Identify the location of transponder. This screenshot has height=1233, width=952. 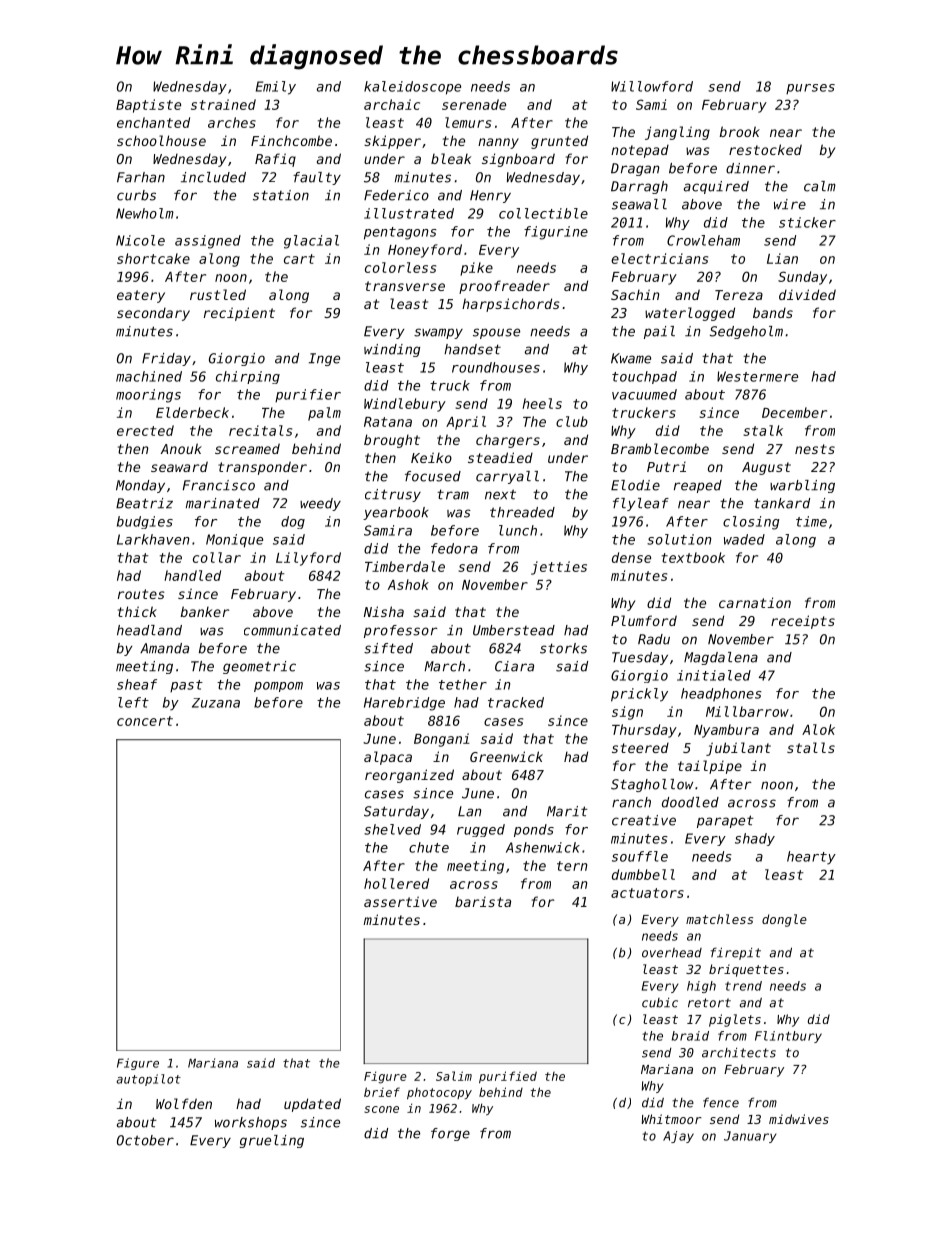
(262, 468).
